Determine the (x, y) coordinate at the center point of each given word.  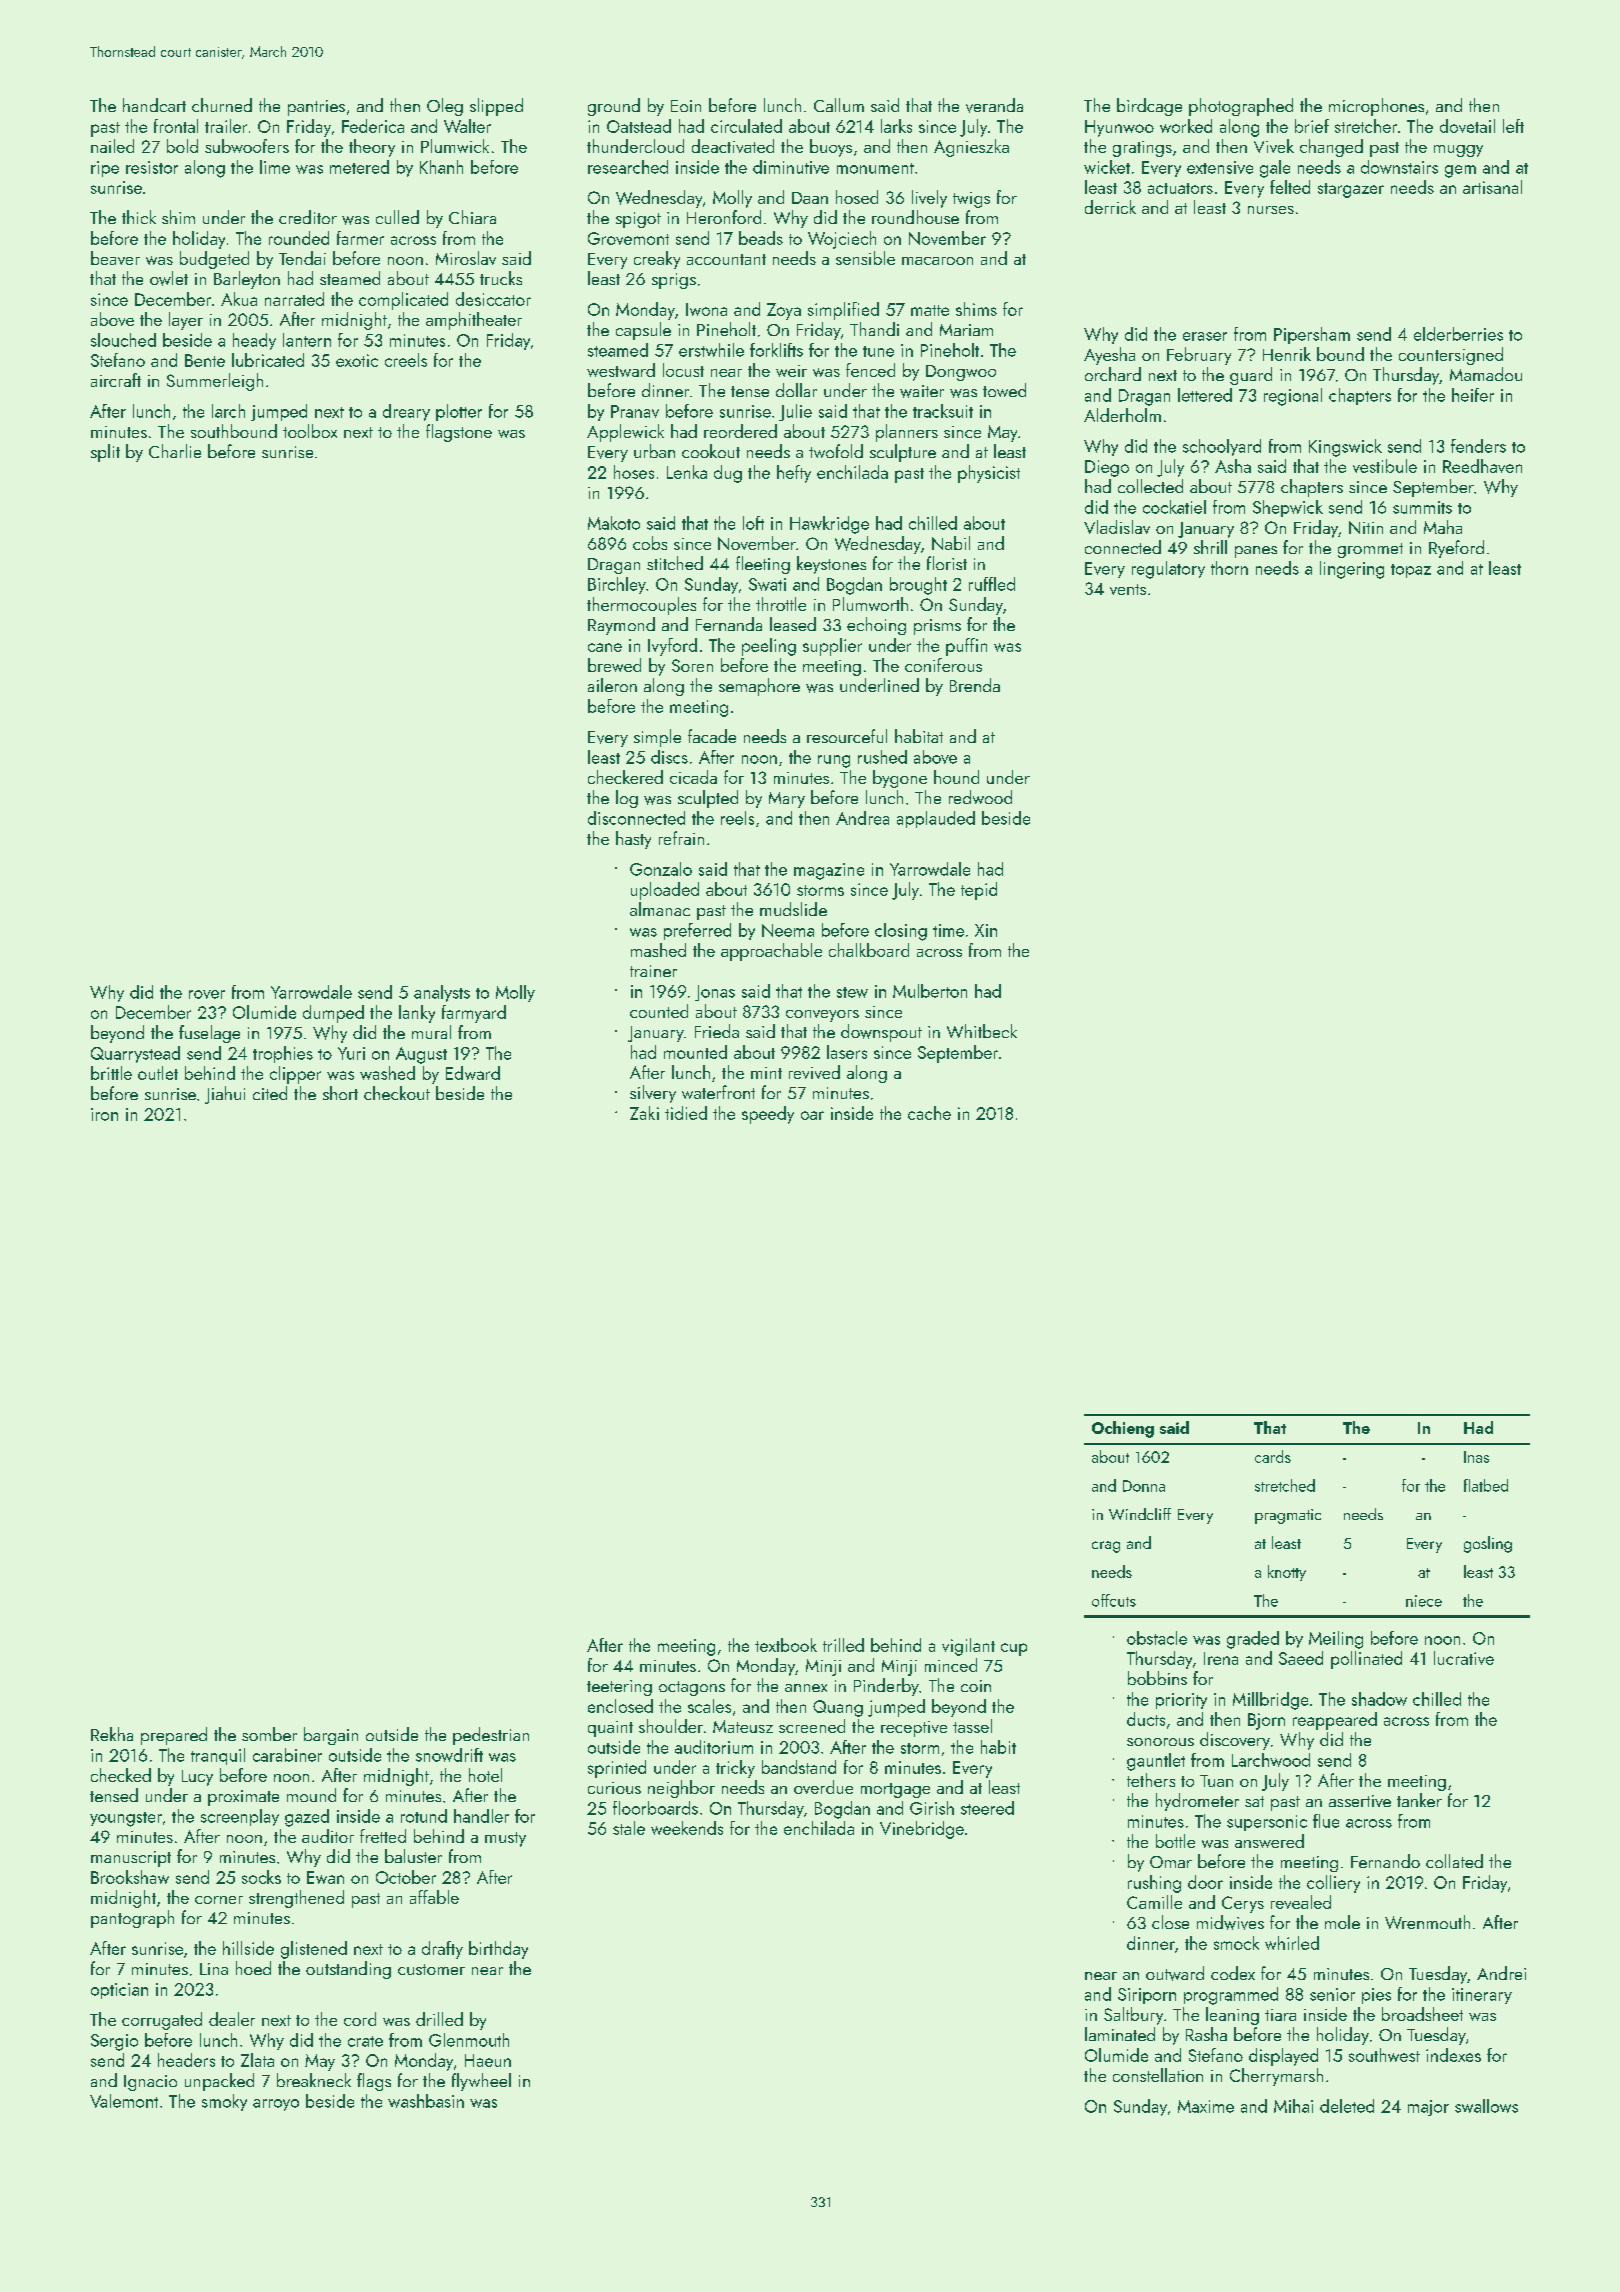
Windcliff (1140, 1514)
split (105, 453)
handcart (154, 105)
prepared (174, 1736)
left (1513, 126)
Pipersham (1312, 335)
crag (1106, 1547)
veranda (994, 105)
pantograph (132, 1919)
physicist (989, 474)
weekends (687, 1828)
